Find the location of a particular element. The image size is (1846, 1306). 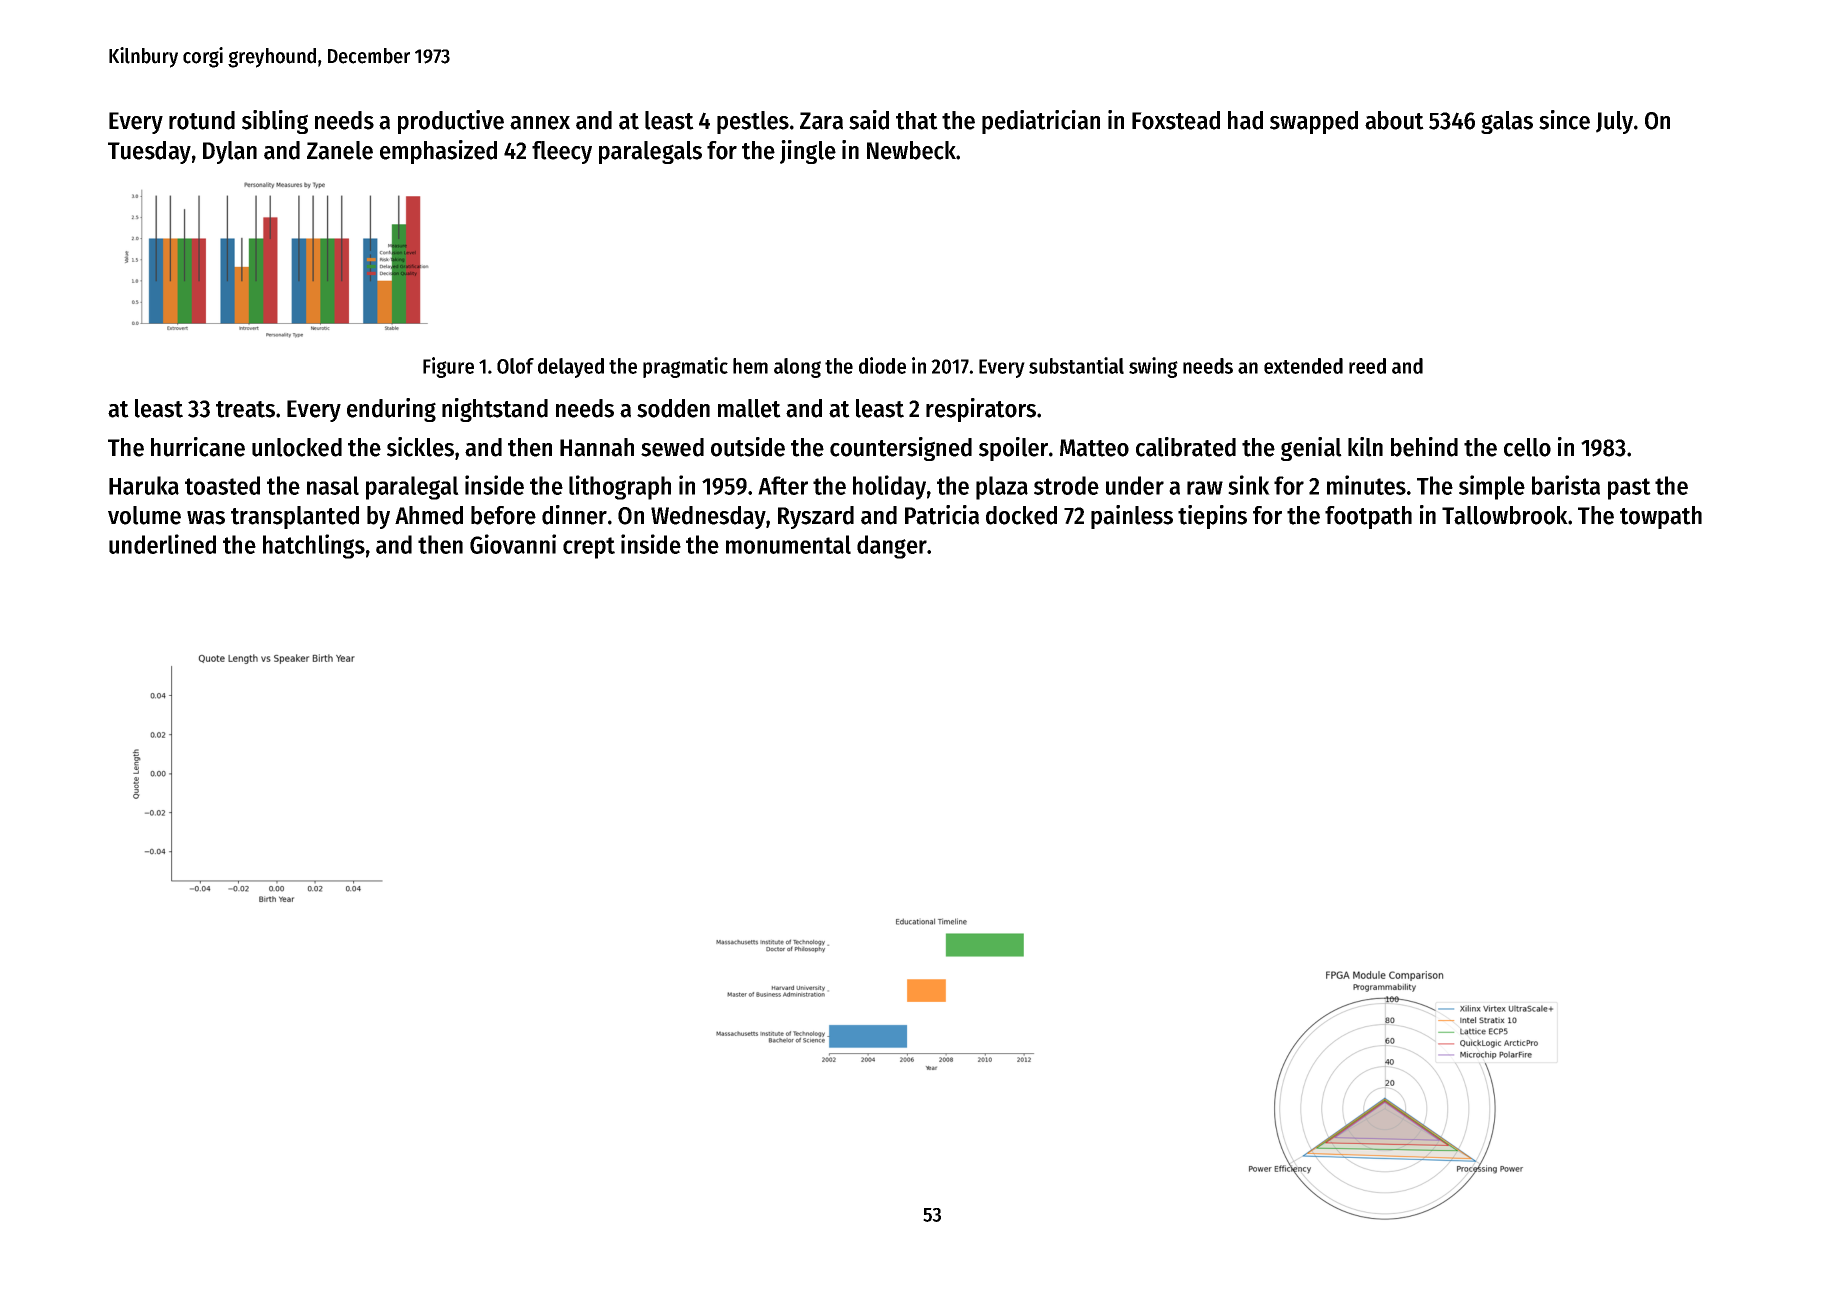

treats is located at coordinates (245, 409).
